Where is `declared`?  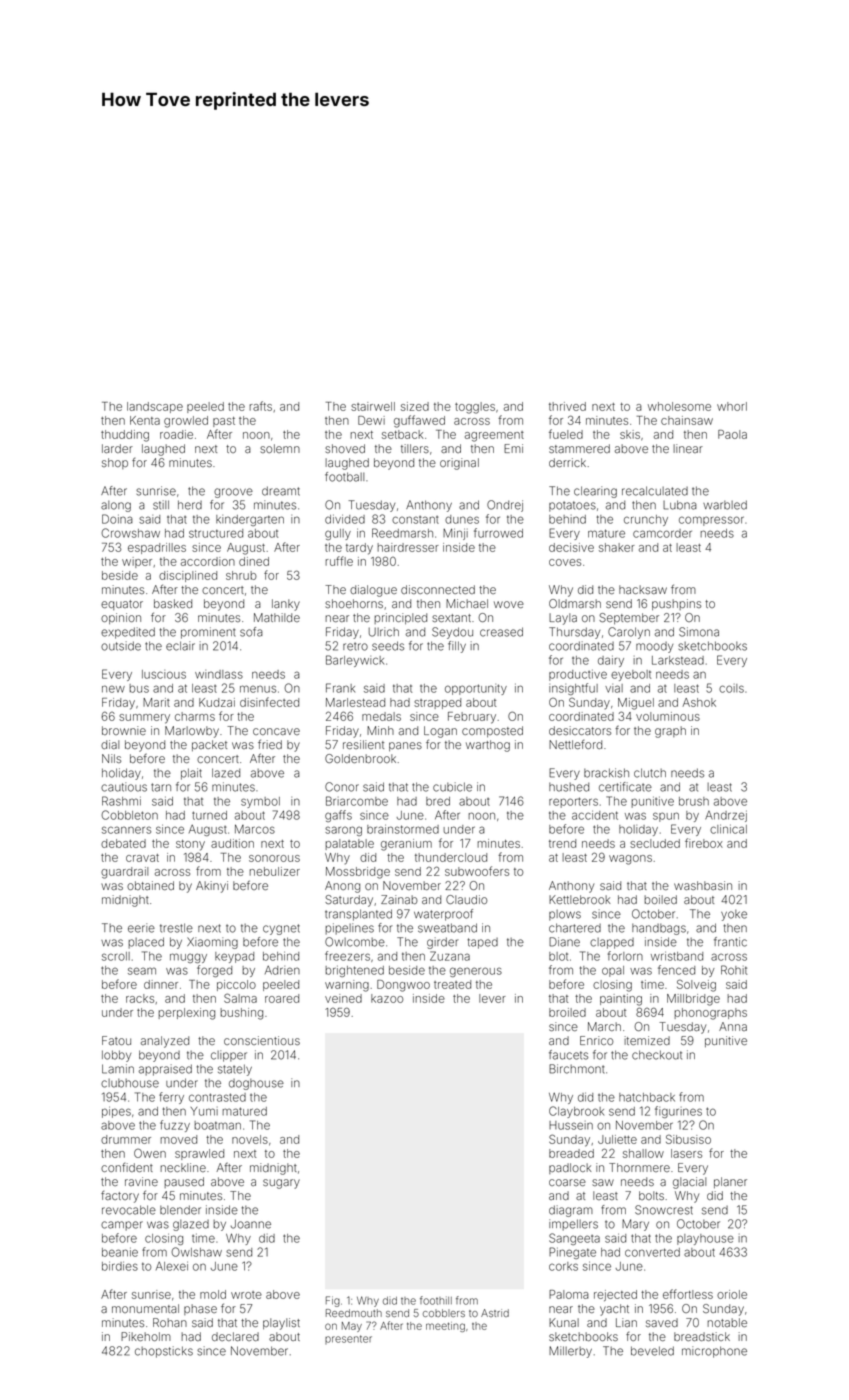
declared is located at coordinates (235, 1336).
